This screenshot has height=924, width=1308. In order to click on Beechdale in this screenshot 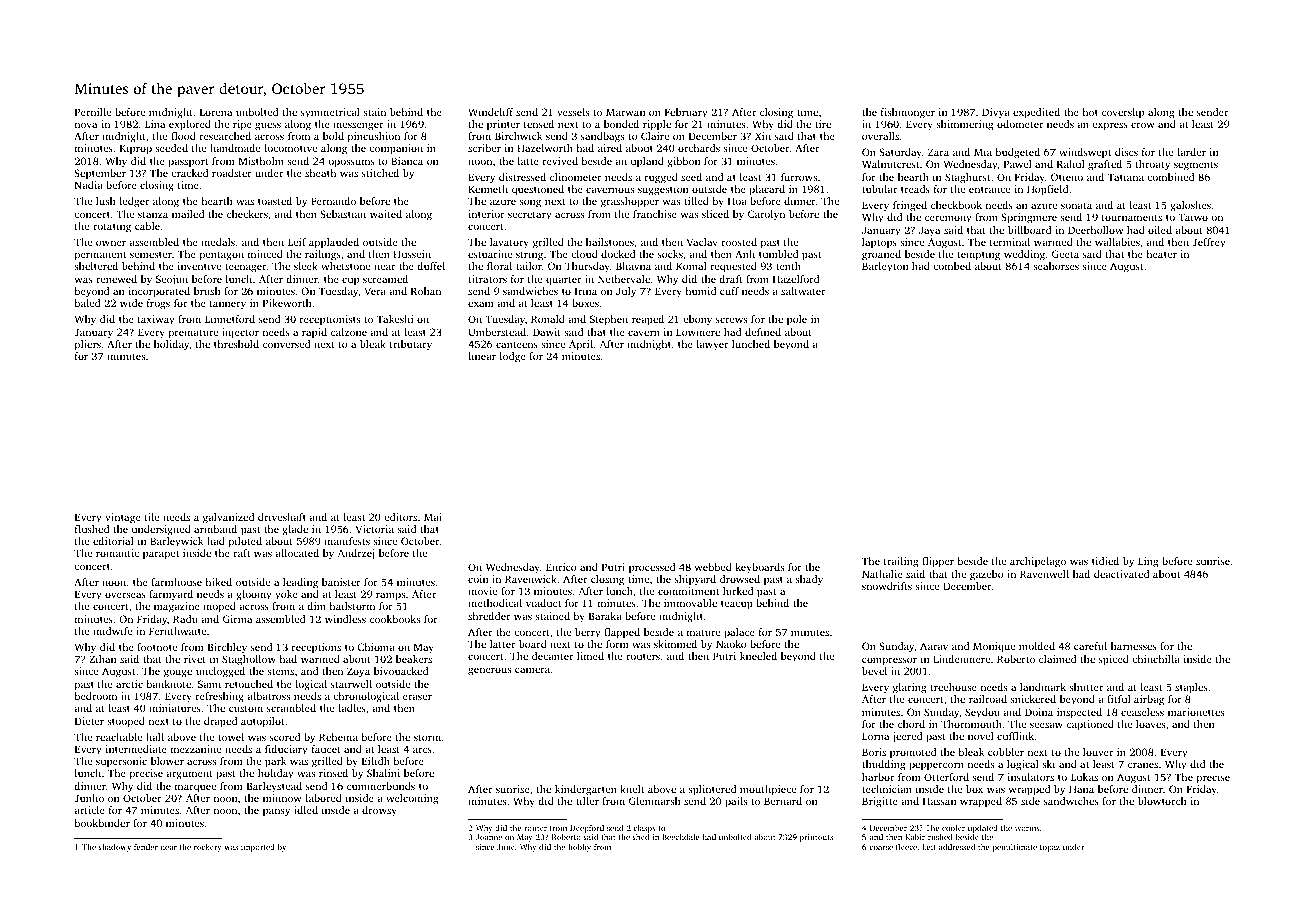, I will do `click(681, 837)`.
